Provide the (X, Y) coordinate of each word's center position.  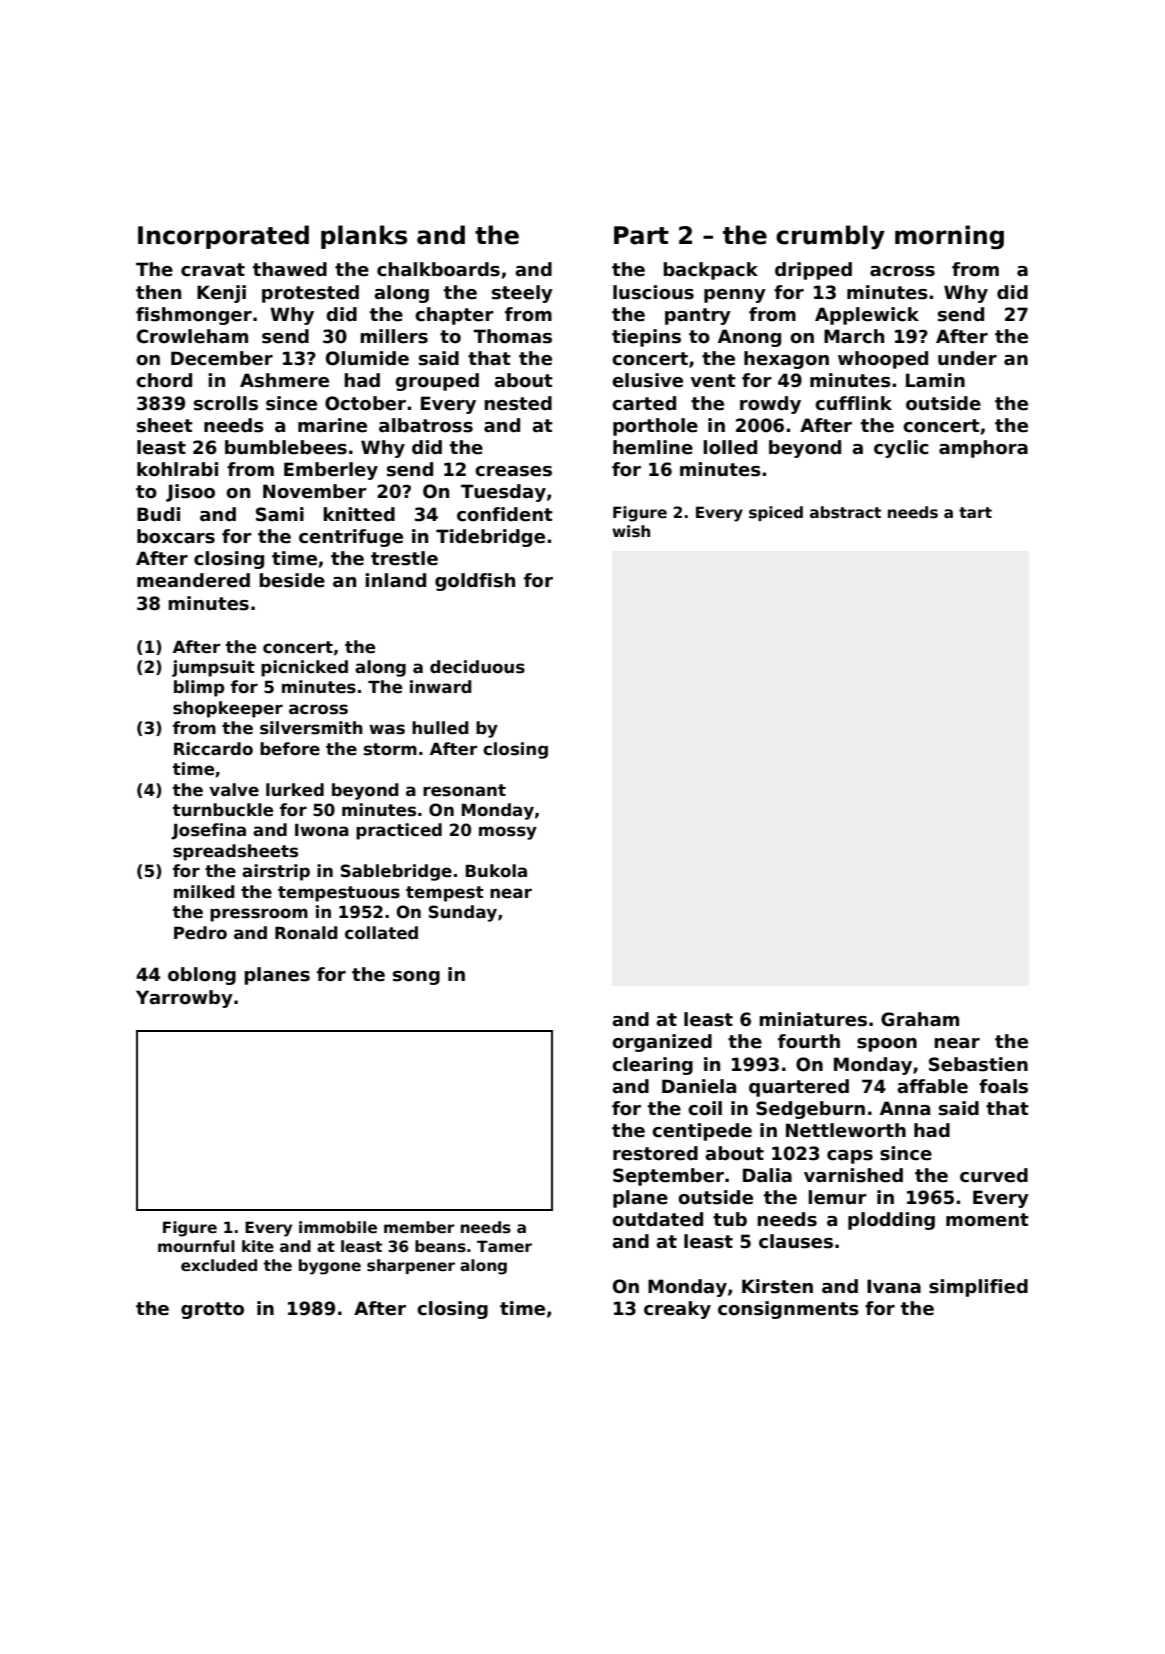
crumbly (830, 237)
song (416, 978)
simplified (978, 1288)
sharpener (411, 1266)
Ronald (306, 933)
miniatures (813, 1019)
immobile (338, 1227)
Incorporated (223, 237)
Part (641, 235)
